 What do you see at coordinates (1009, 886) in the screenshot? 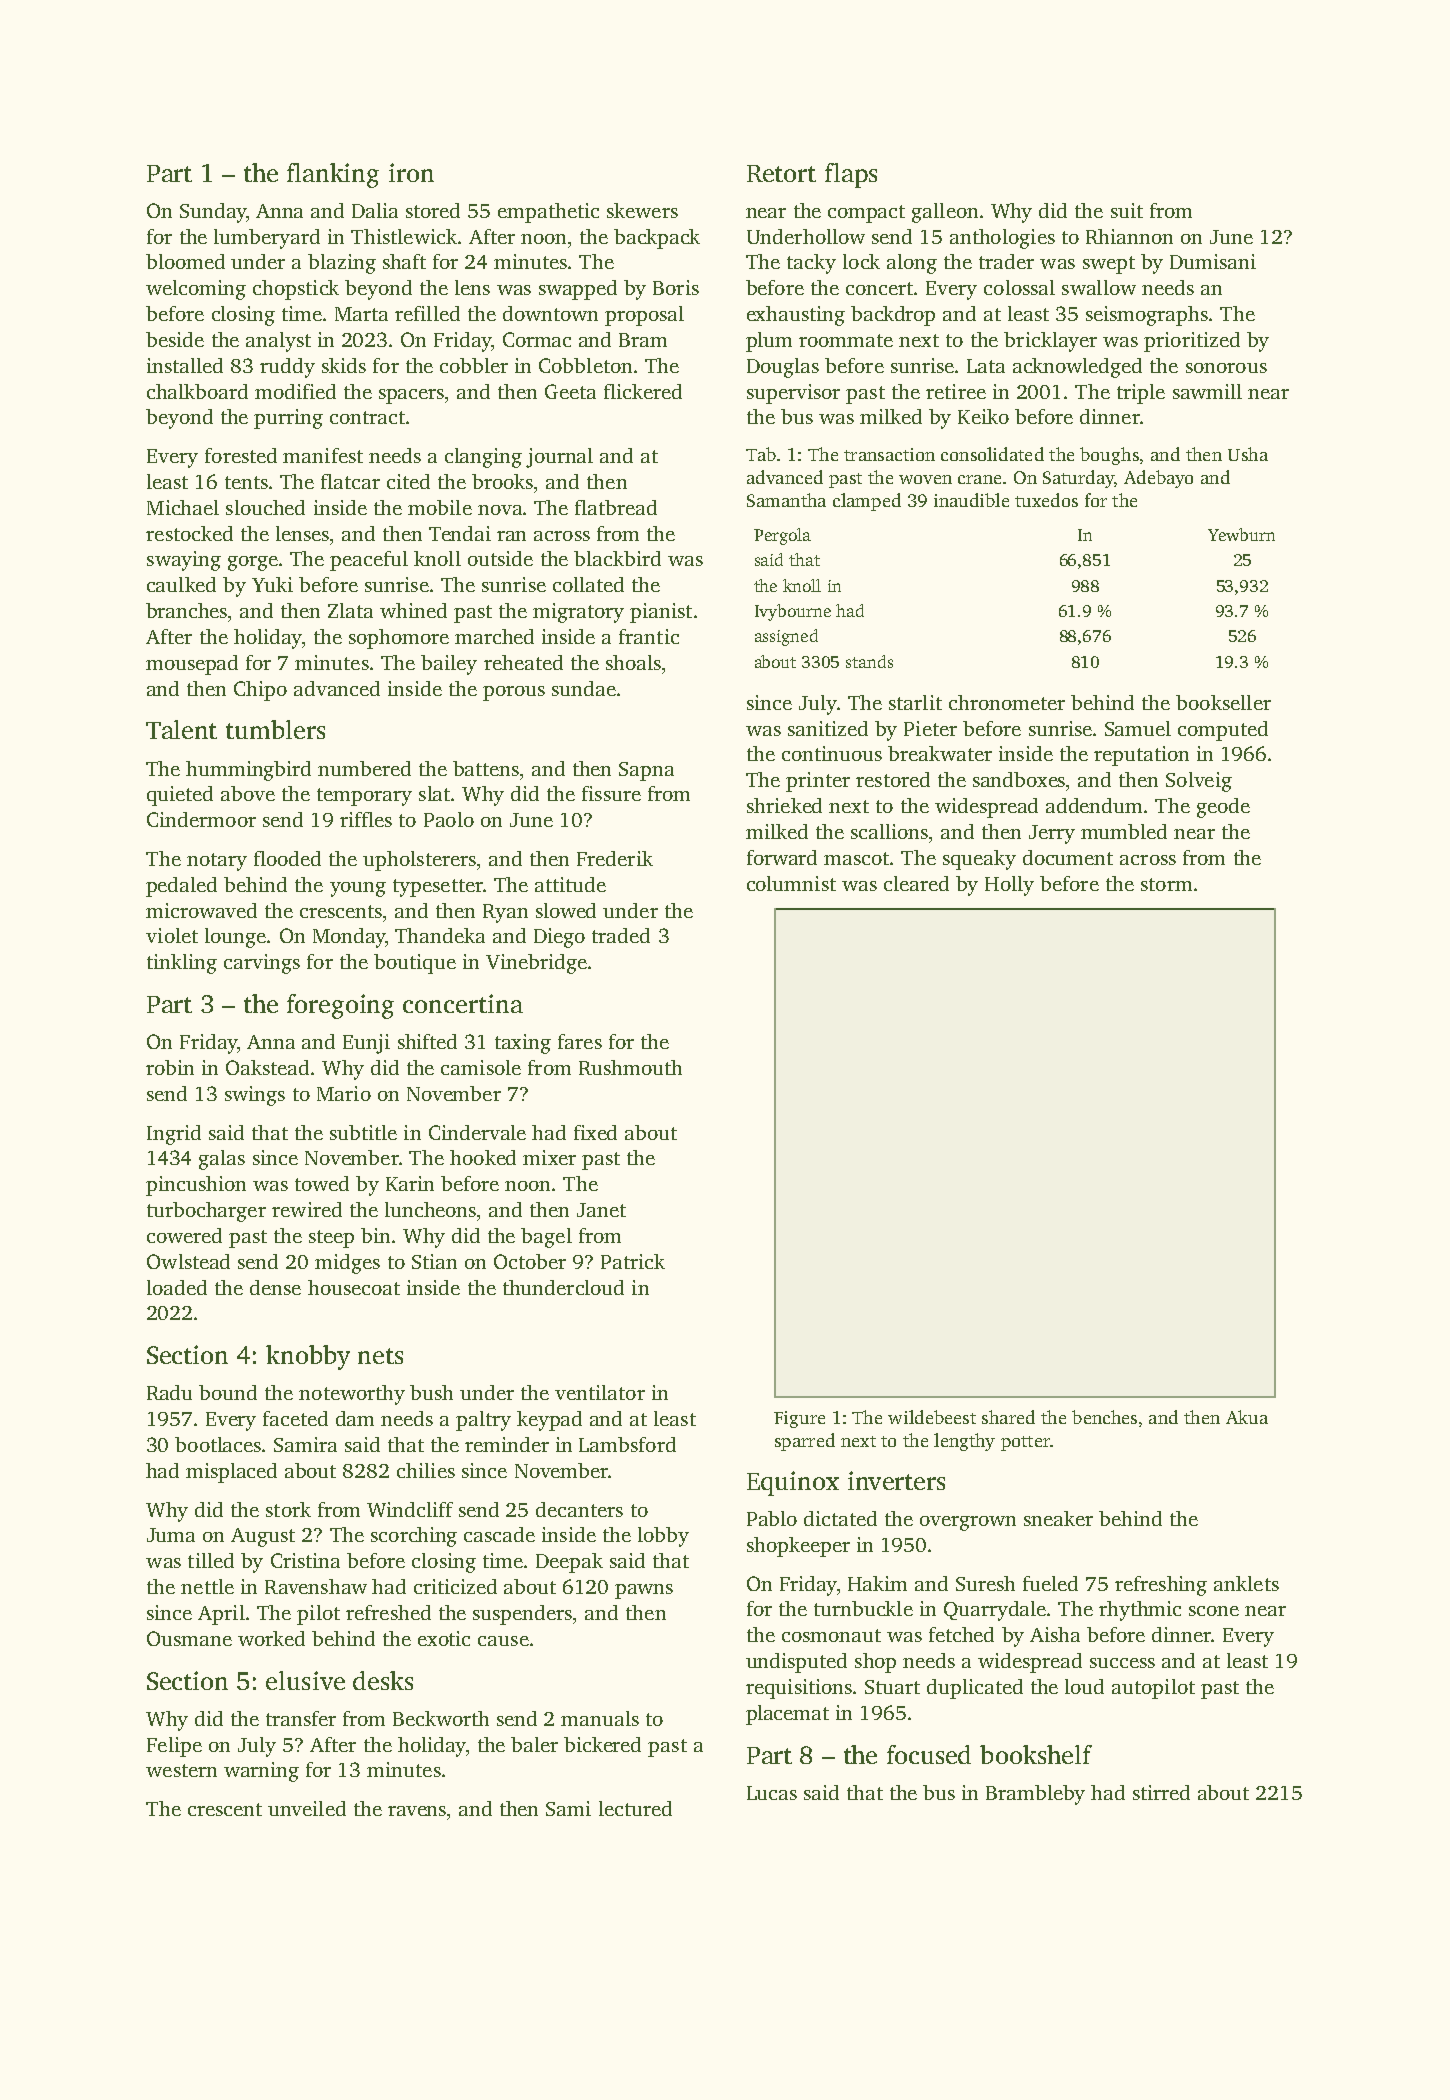
I see `Holly` at bounding box center [1009, 886].
